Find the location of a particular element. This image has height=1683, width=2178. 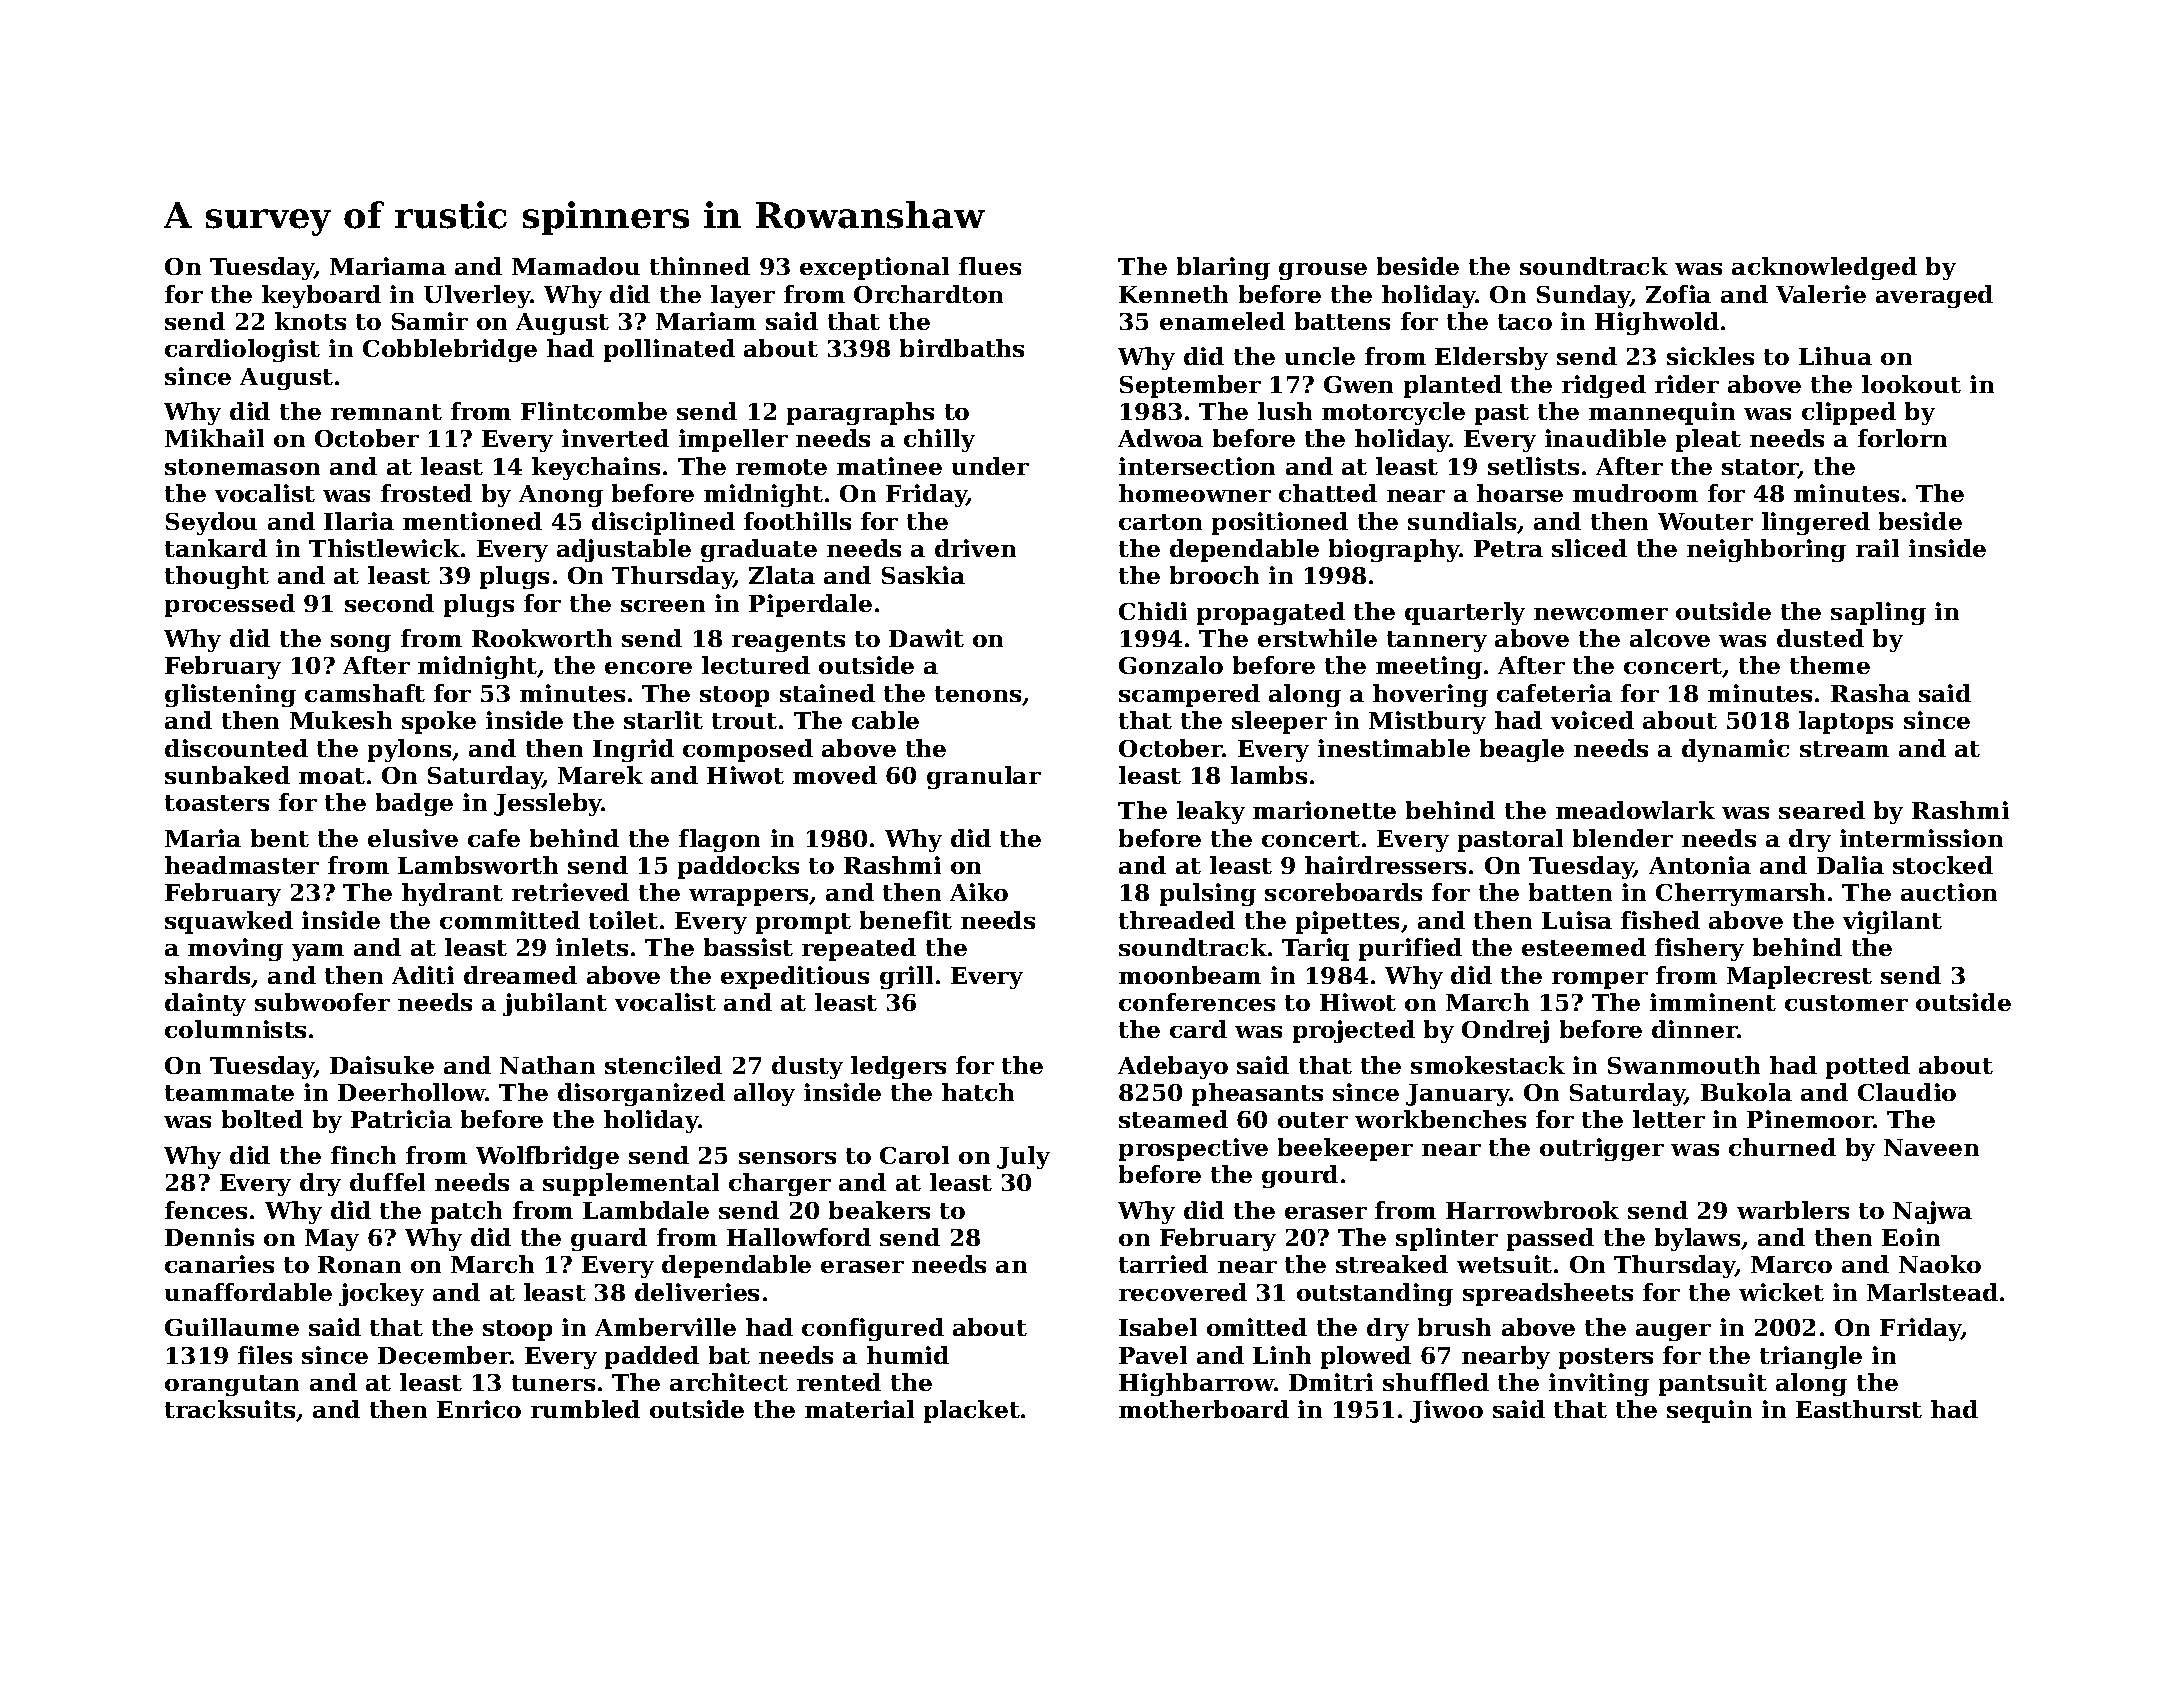

sleeper is located at coordinates (1279, 722).
